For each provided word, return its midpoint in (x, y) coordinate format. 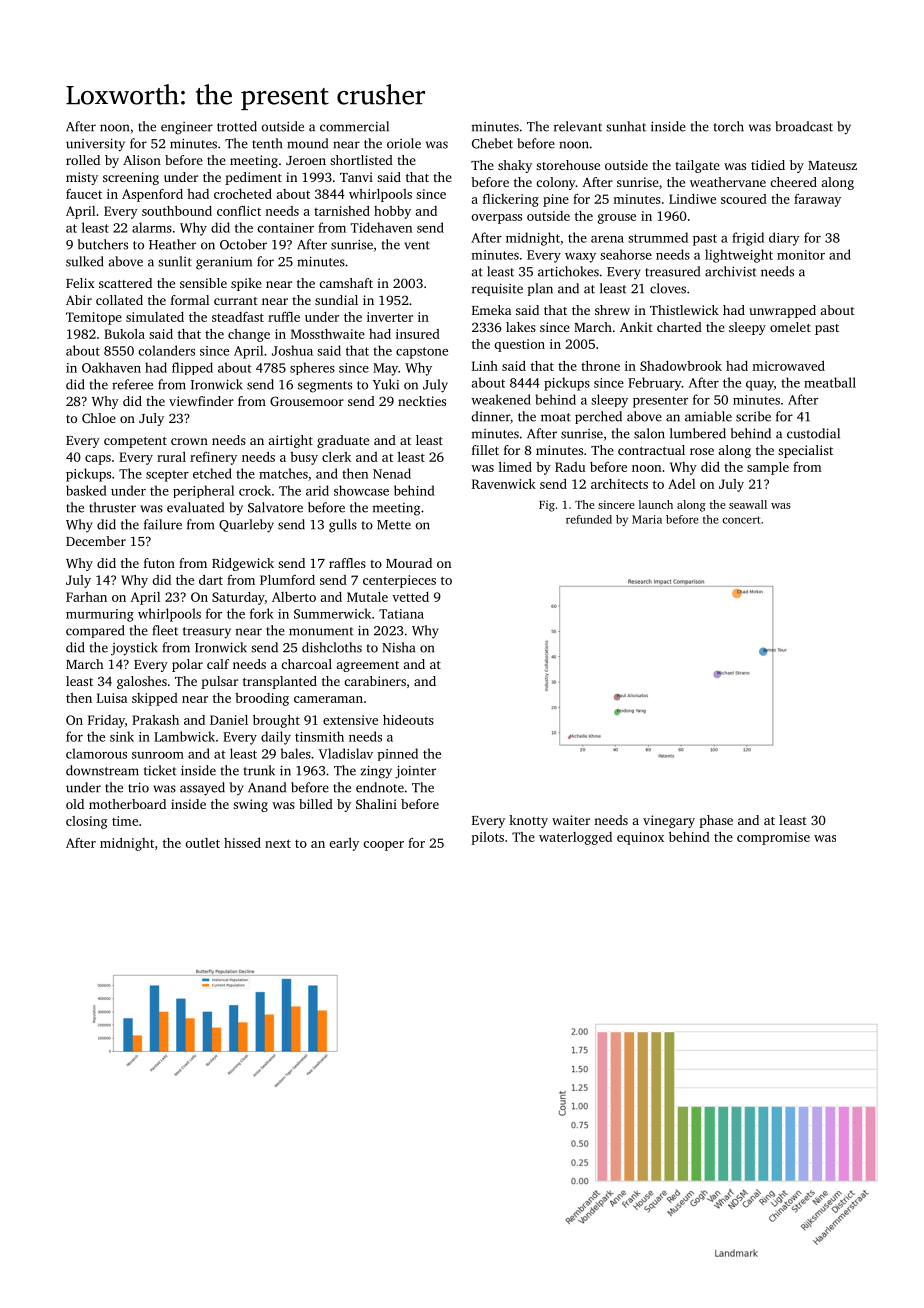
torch (729, 126)
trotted (237, 126)
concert (741, 520)
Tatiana (401, 614)
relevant (578, 126)
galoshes (142, 682)
